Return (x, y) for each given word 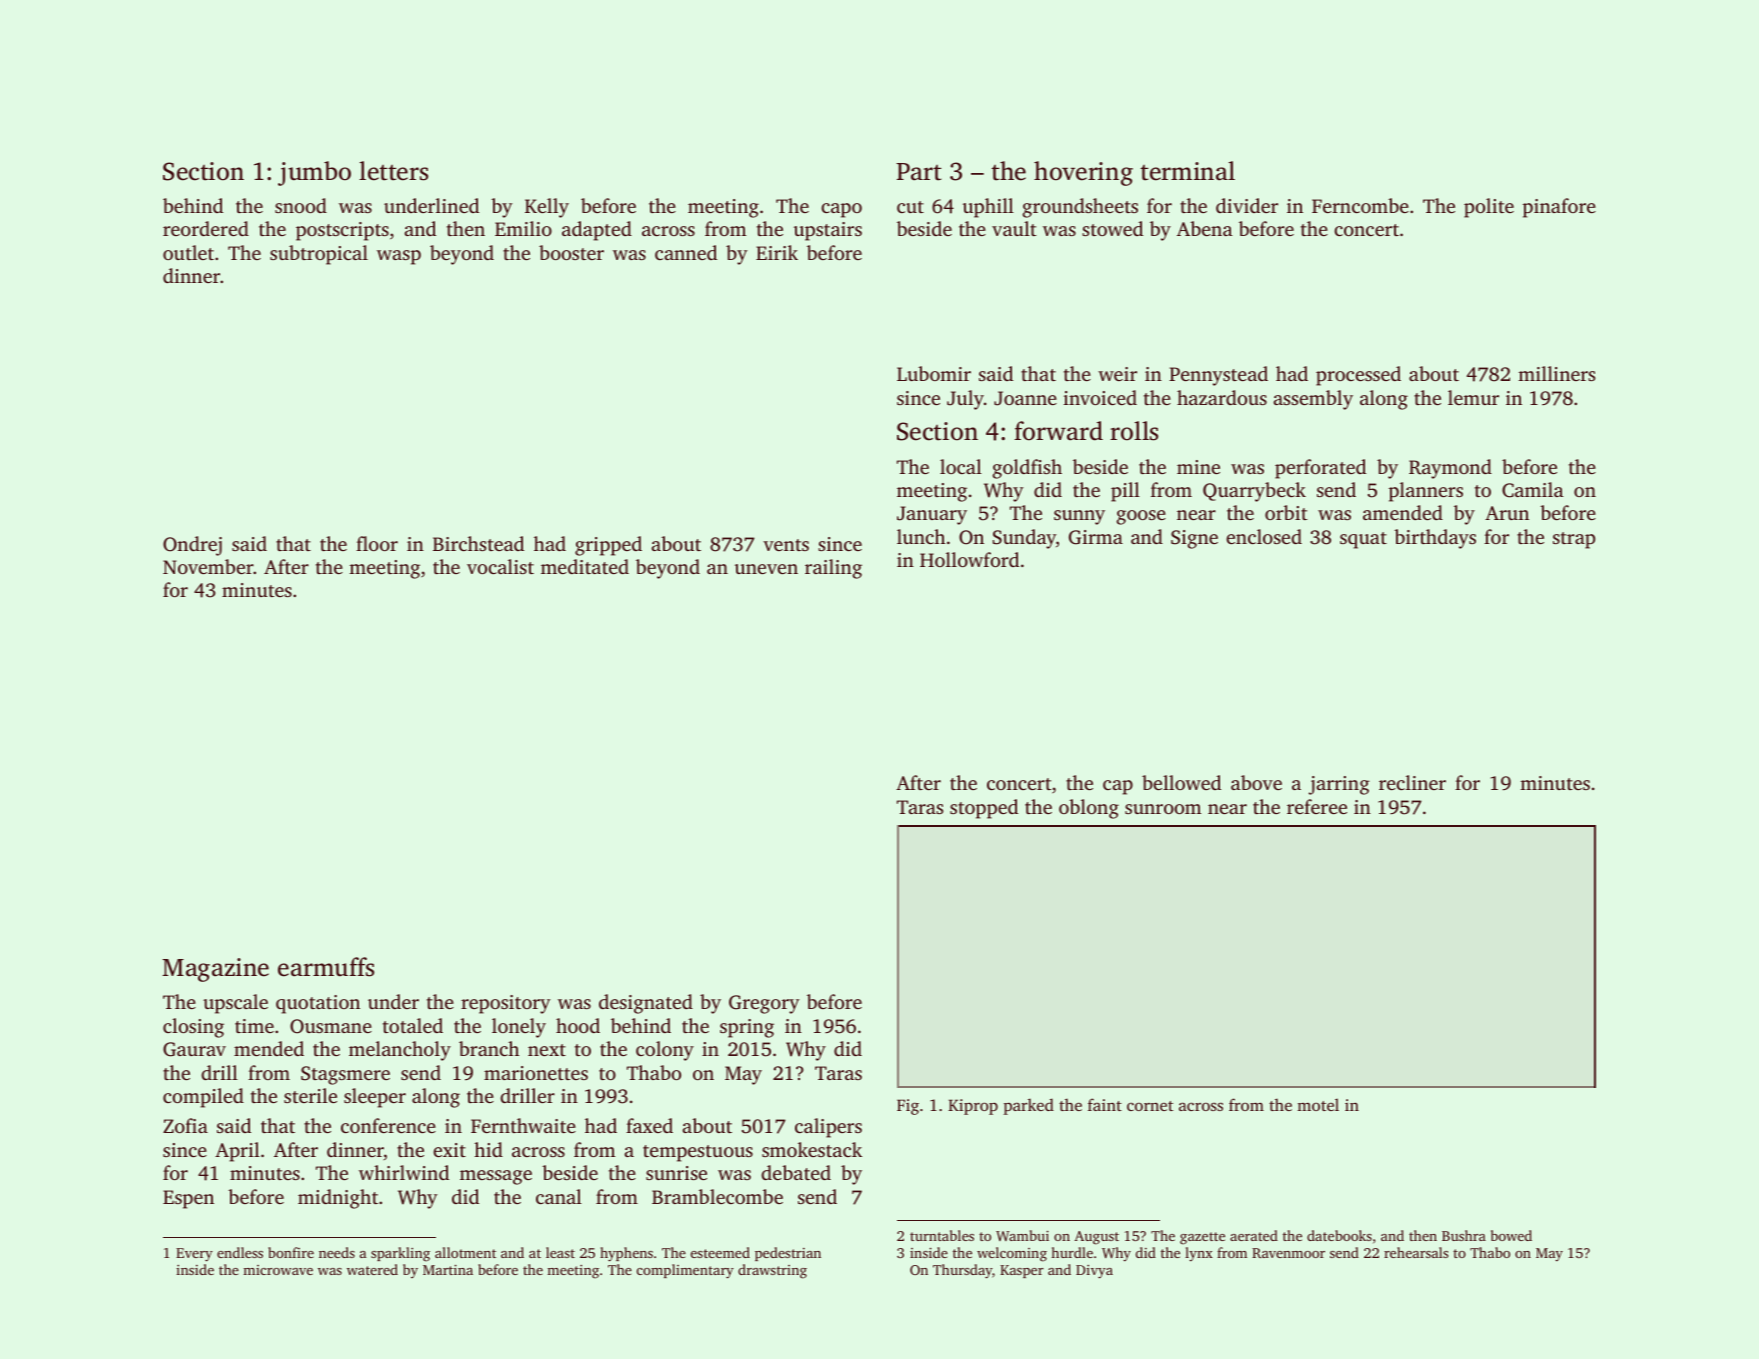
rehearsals (1416, 1252)
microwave (278, 1270)
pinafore (1559, 208)
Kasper (1022, 1271)
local (961, 466)
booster (571, 252)
